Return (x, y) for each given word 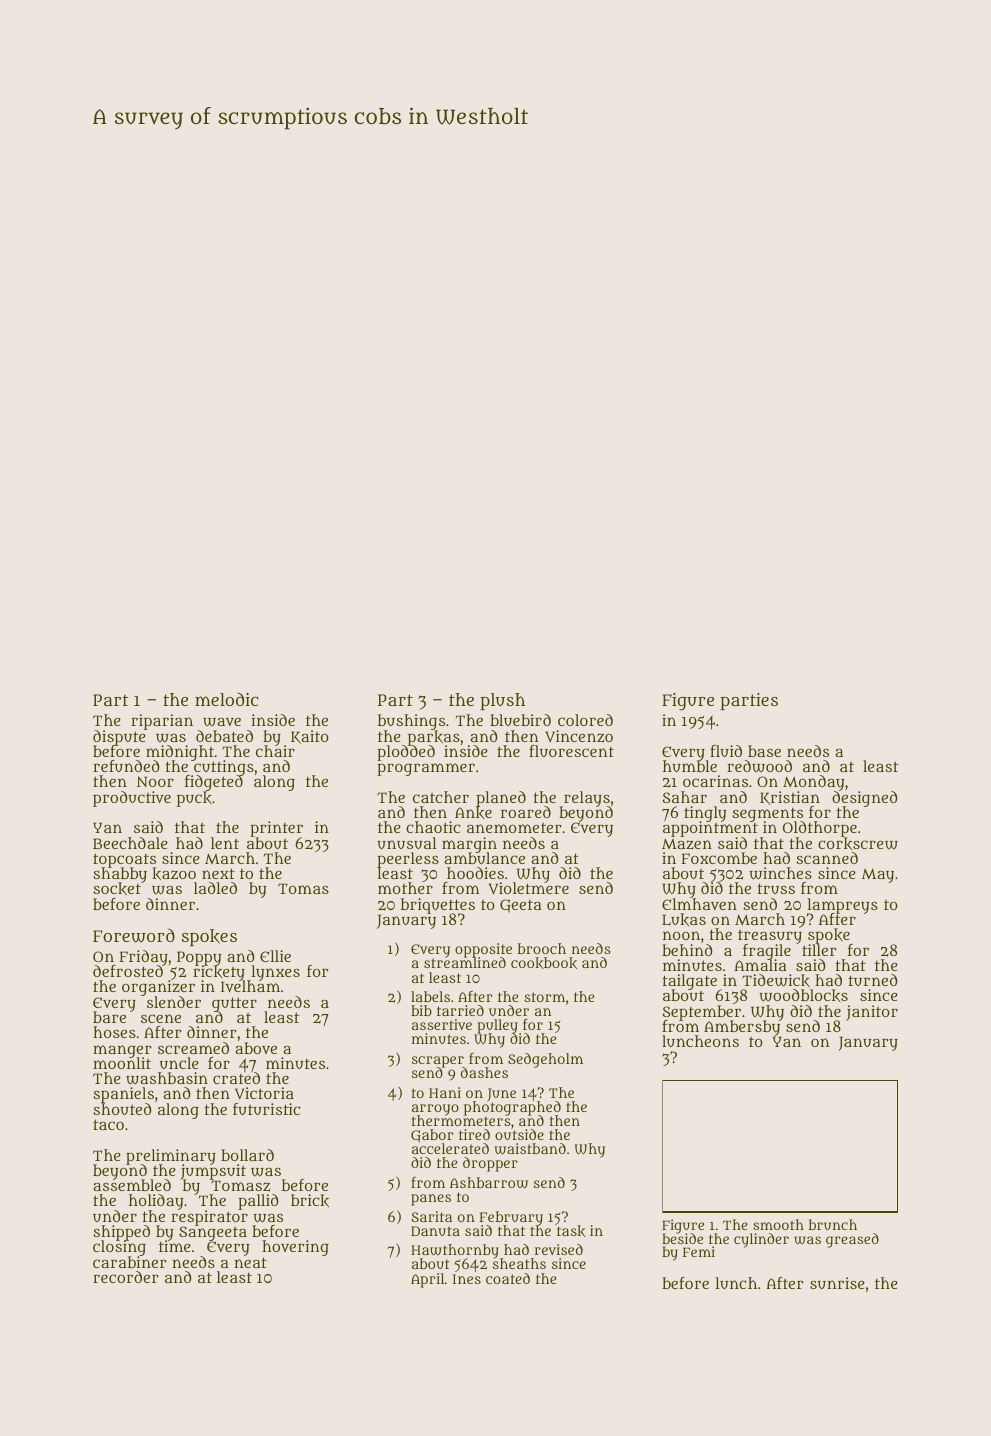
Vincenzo (579, 736)
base (764, 751)
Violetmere (529, 889)
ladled (215, 888)
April (428, 1280)
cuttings (223, 768)
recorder (125, 1277)
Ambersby (742, 1028)
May (878, 875)
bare (109, 1017)
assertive (442, 1024)
